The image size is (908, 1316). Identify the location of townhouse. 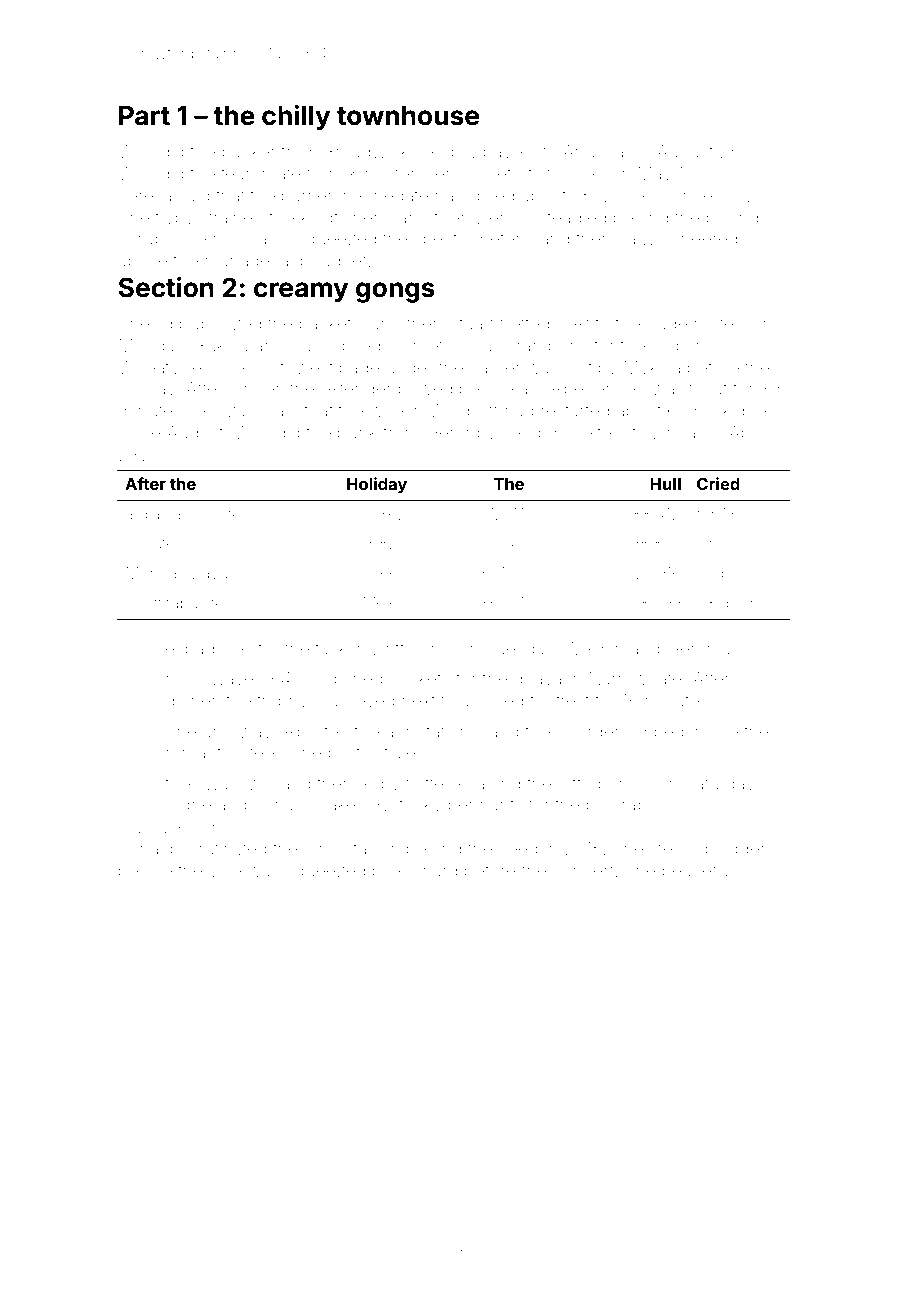
(408, 116).
